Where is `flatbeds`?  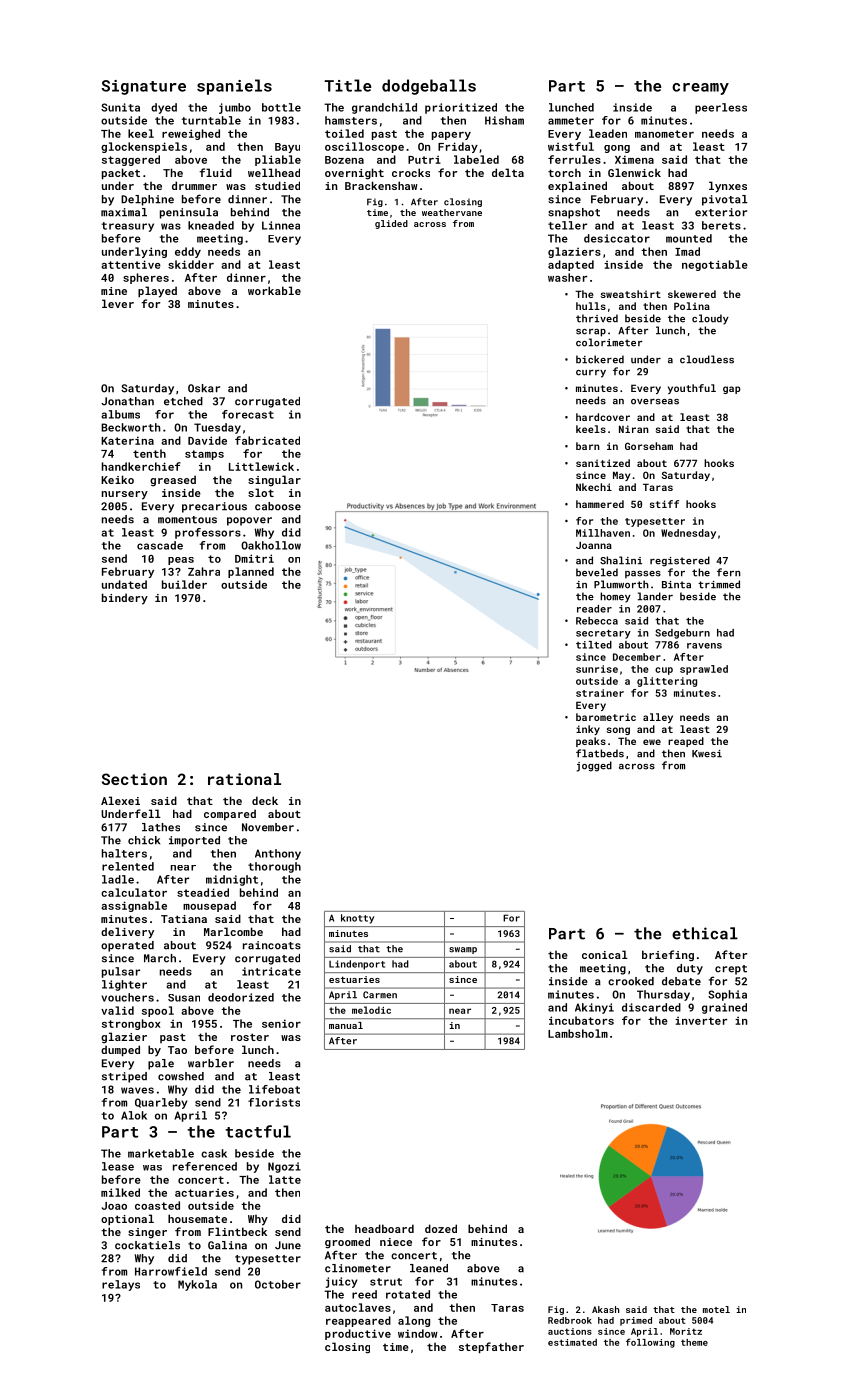
flatbeds is located at coordinates (600, 753).
